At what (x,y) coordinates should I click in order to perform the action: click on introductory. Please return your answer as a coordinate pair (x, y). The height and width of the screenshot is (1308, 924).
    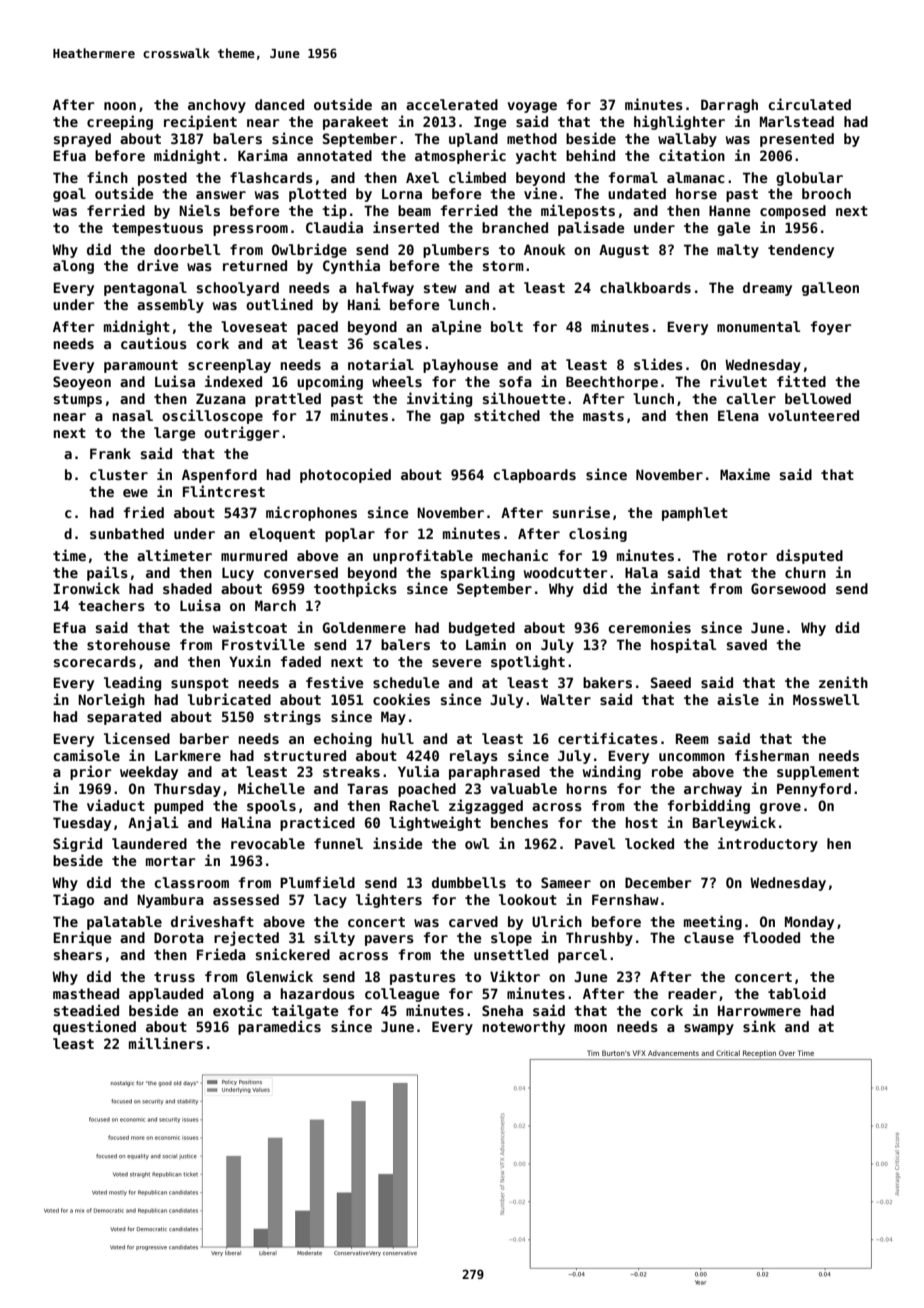
    Looking at the image, I should click on (768, 844).
